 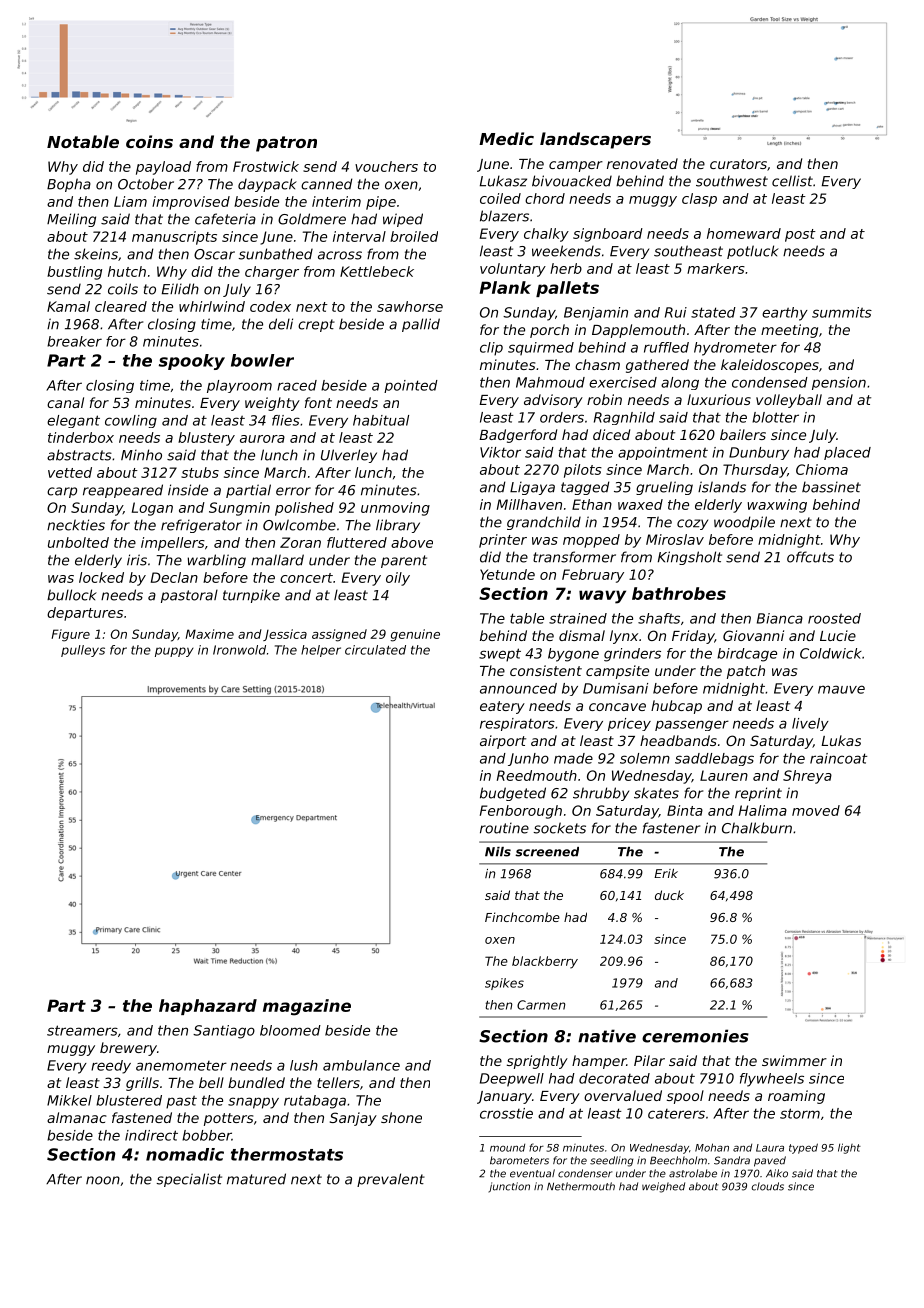 What do you see at coordinates (386, 166) in the document?
I see `vouchers` at bounding box center [386, 166].
